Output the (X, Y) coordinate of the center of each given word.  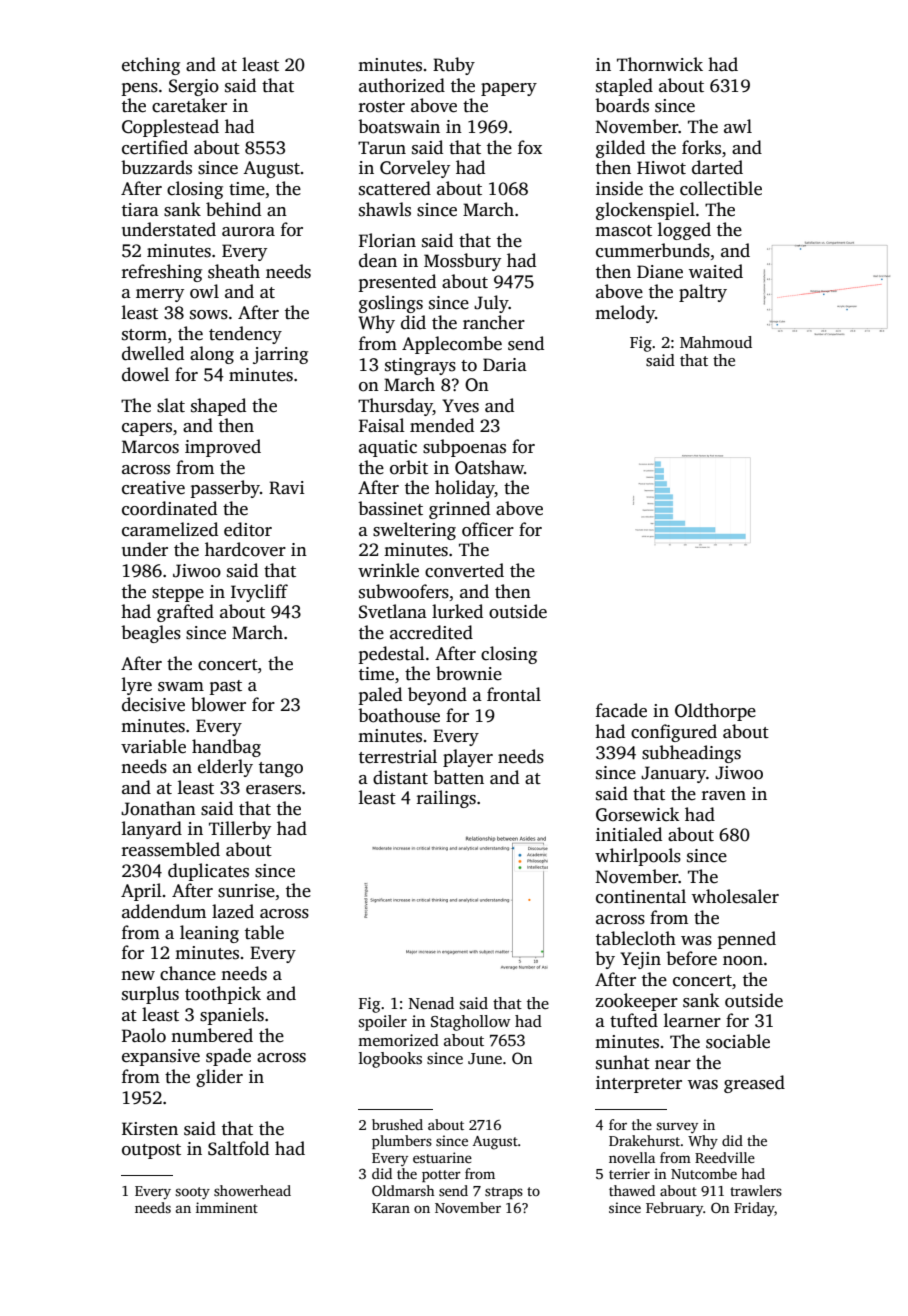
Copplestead (170, 128)
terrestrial (398, 756)
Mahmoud (716, 342)
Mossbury (462, 262)
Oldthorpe (715, 712)
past (225, 687)
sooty (192, 1193)
